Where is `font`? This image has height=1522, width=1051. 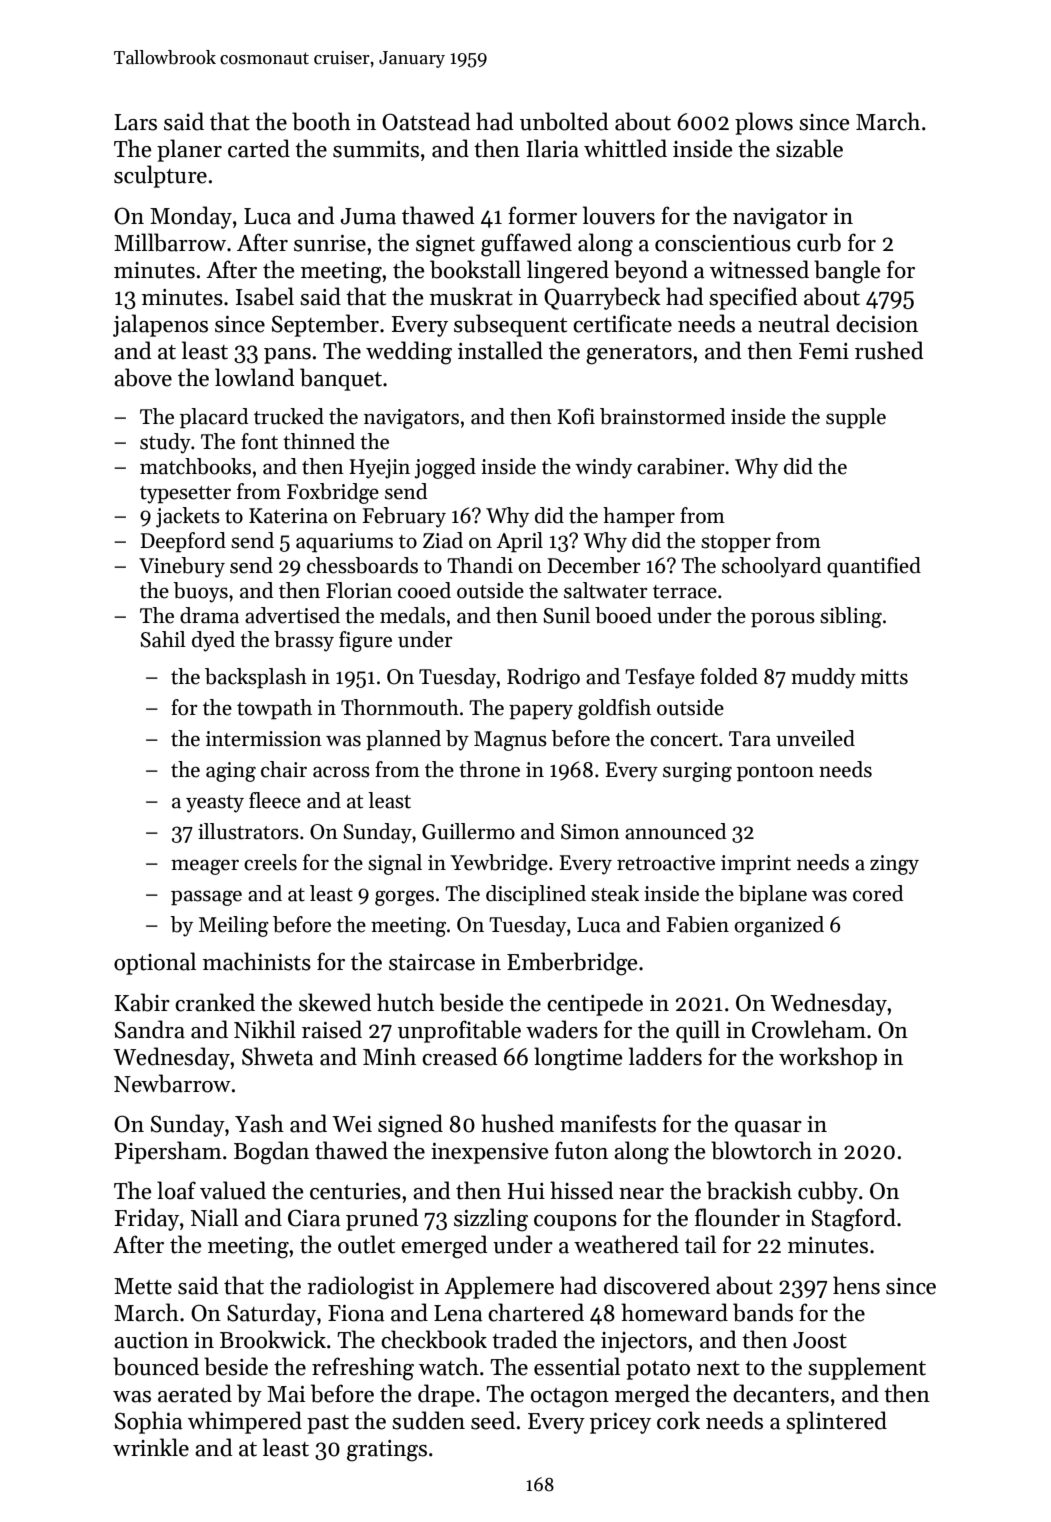 font is located at coordinates (259, 441).
